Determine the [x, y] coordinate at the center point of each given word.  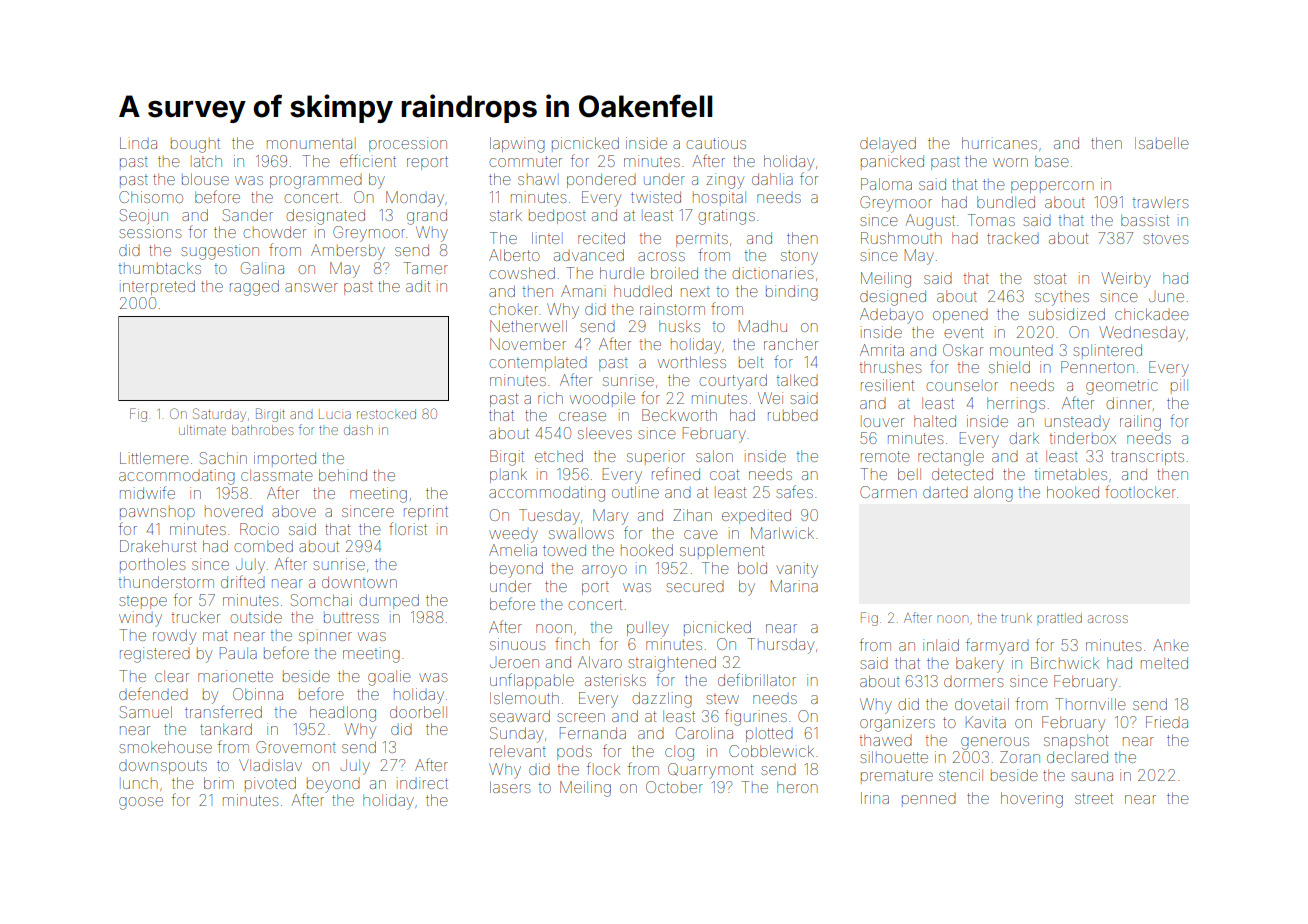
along [993, 494]
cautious [716, 143]
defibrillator [757, 679]
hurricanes [999, 143]
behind [343, 475]
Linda [138, 143]
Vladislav [270, 765]
